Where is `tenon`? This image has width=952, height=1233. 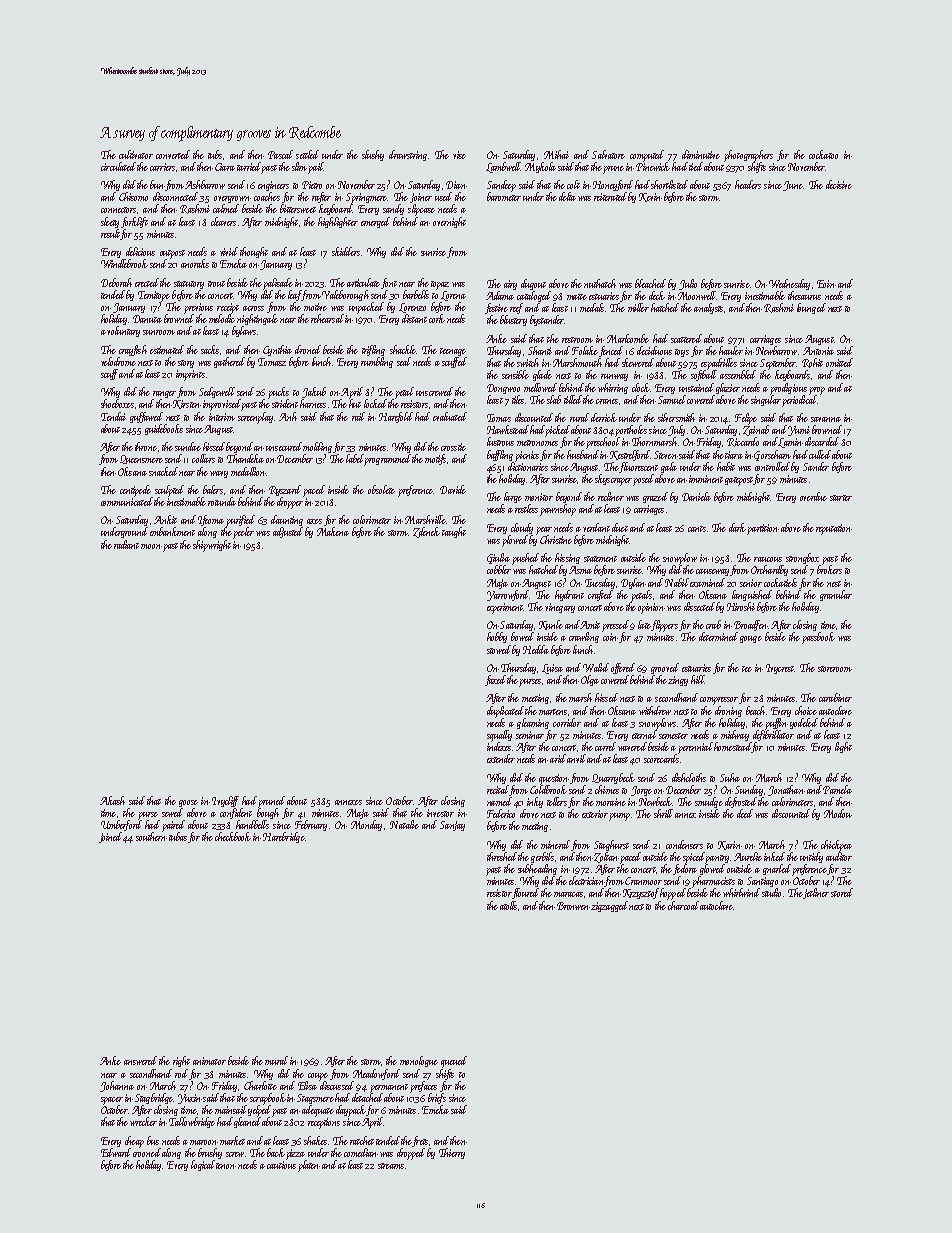 tenon is located at coordinates (226, 1166).
